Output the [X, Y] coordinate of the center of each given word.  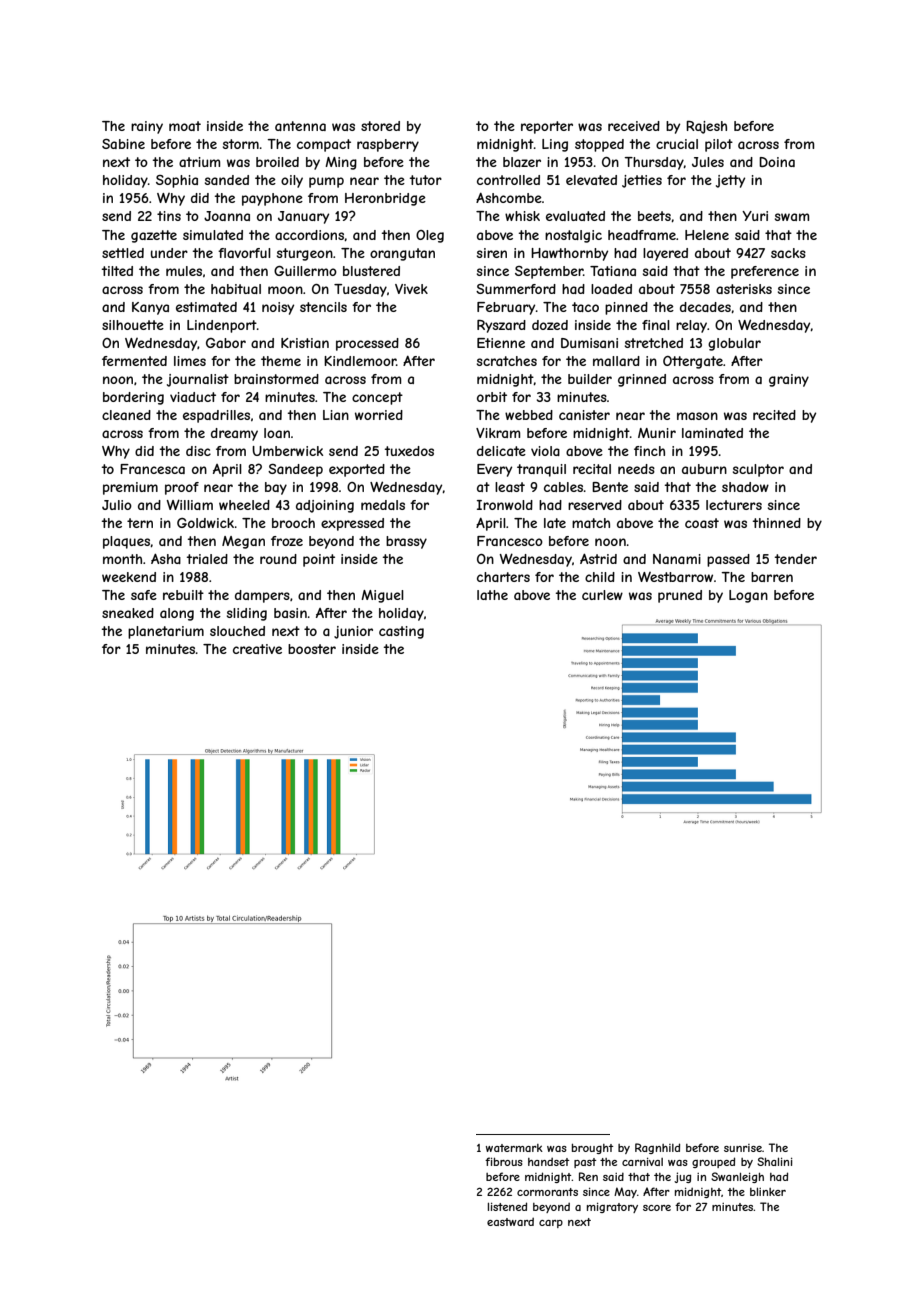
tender [796, 559]
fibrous [504, 1161]
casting [401, 632]
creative [257, 649]
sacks [788, 253]
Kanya [150, 308]
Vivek [411, 289]
